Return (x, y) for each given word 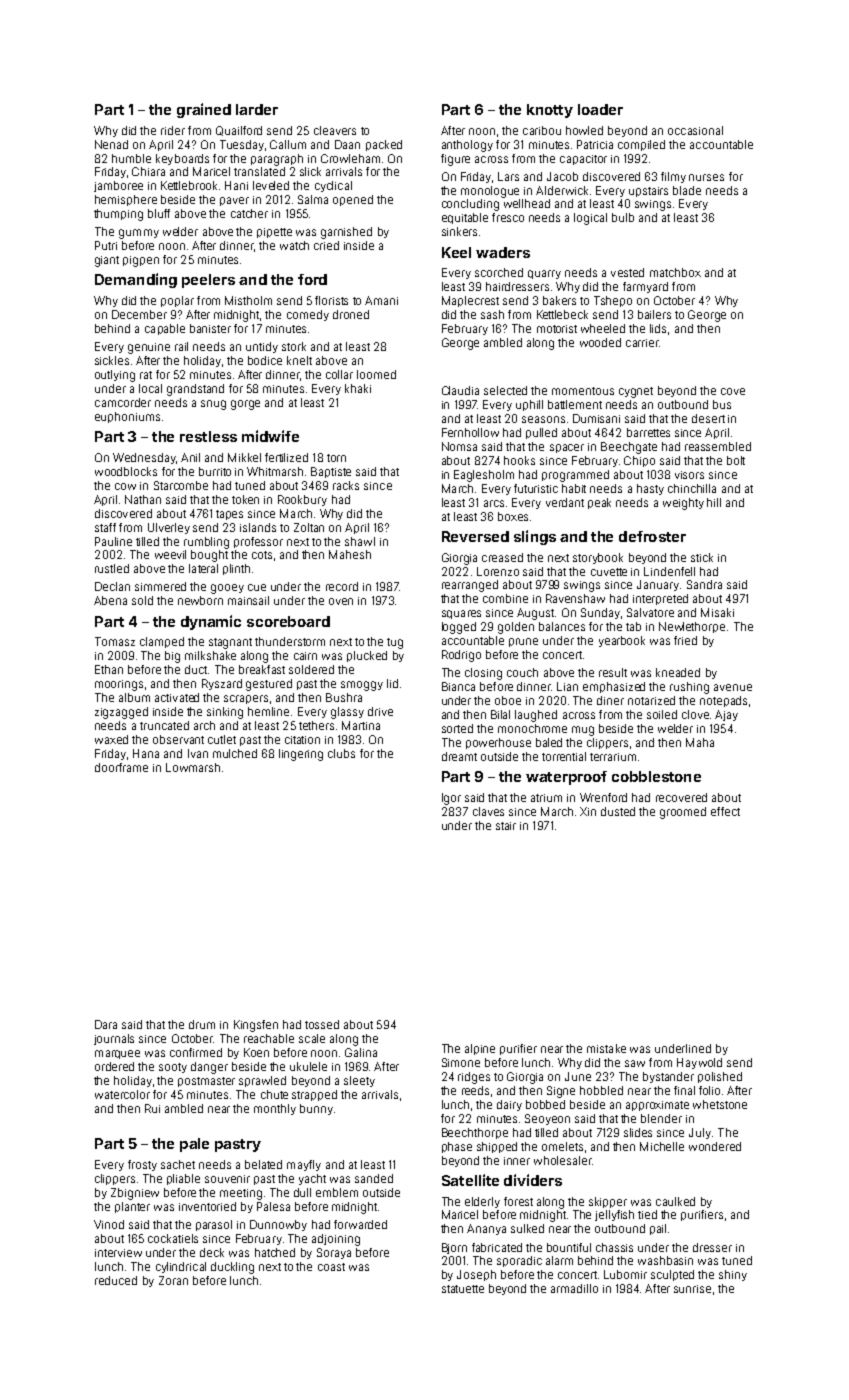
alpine (480, 1049)
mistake (606, 1048)
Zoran (173, 1280)
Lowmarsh (193, 767)
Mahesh (350, 554)
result (613, 672)
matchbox (675, 272)
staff (105, 527)
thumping (118, 215)
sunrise (692, 1289)
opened (353, 200)
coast (331, 1267)
